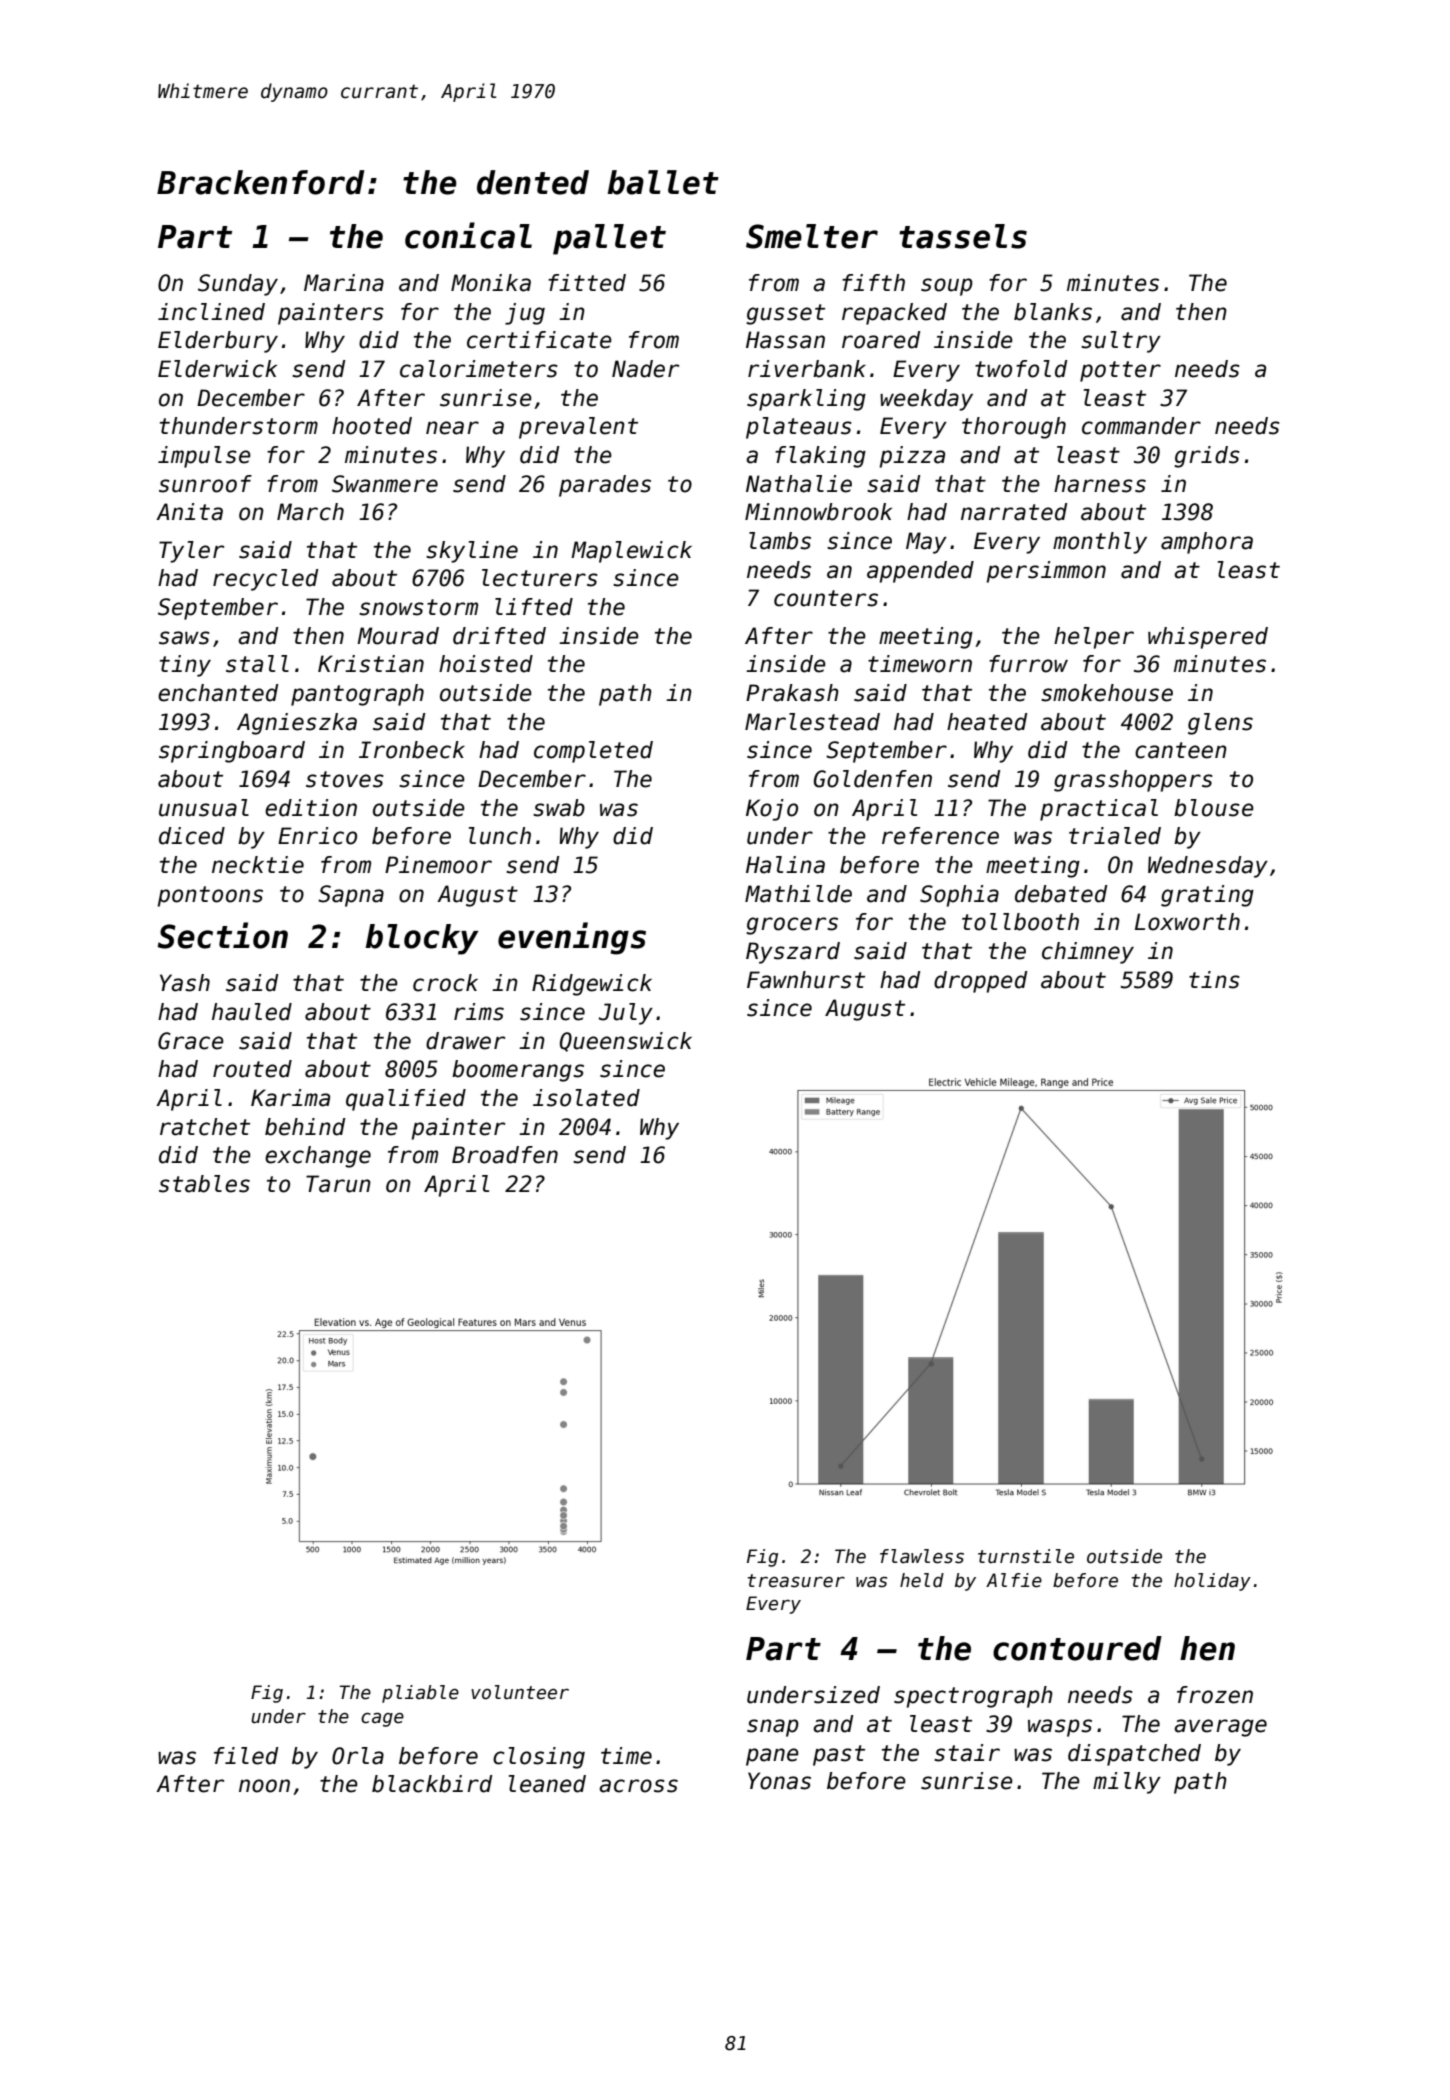 The image size is (1450, 2100). Describe the element at coordinates (963, 236) in the document. I see `tassels` at that location.
